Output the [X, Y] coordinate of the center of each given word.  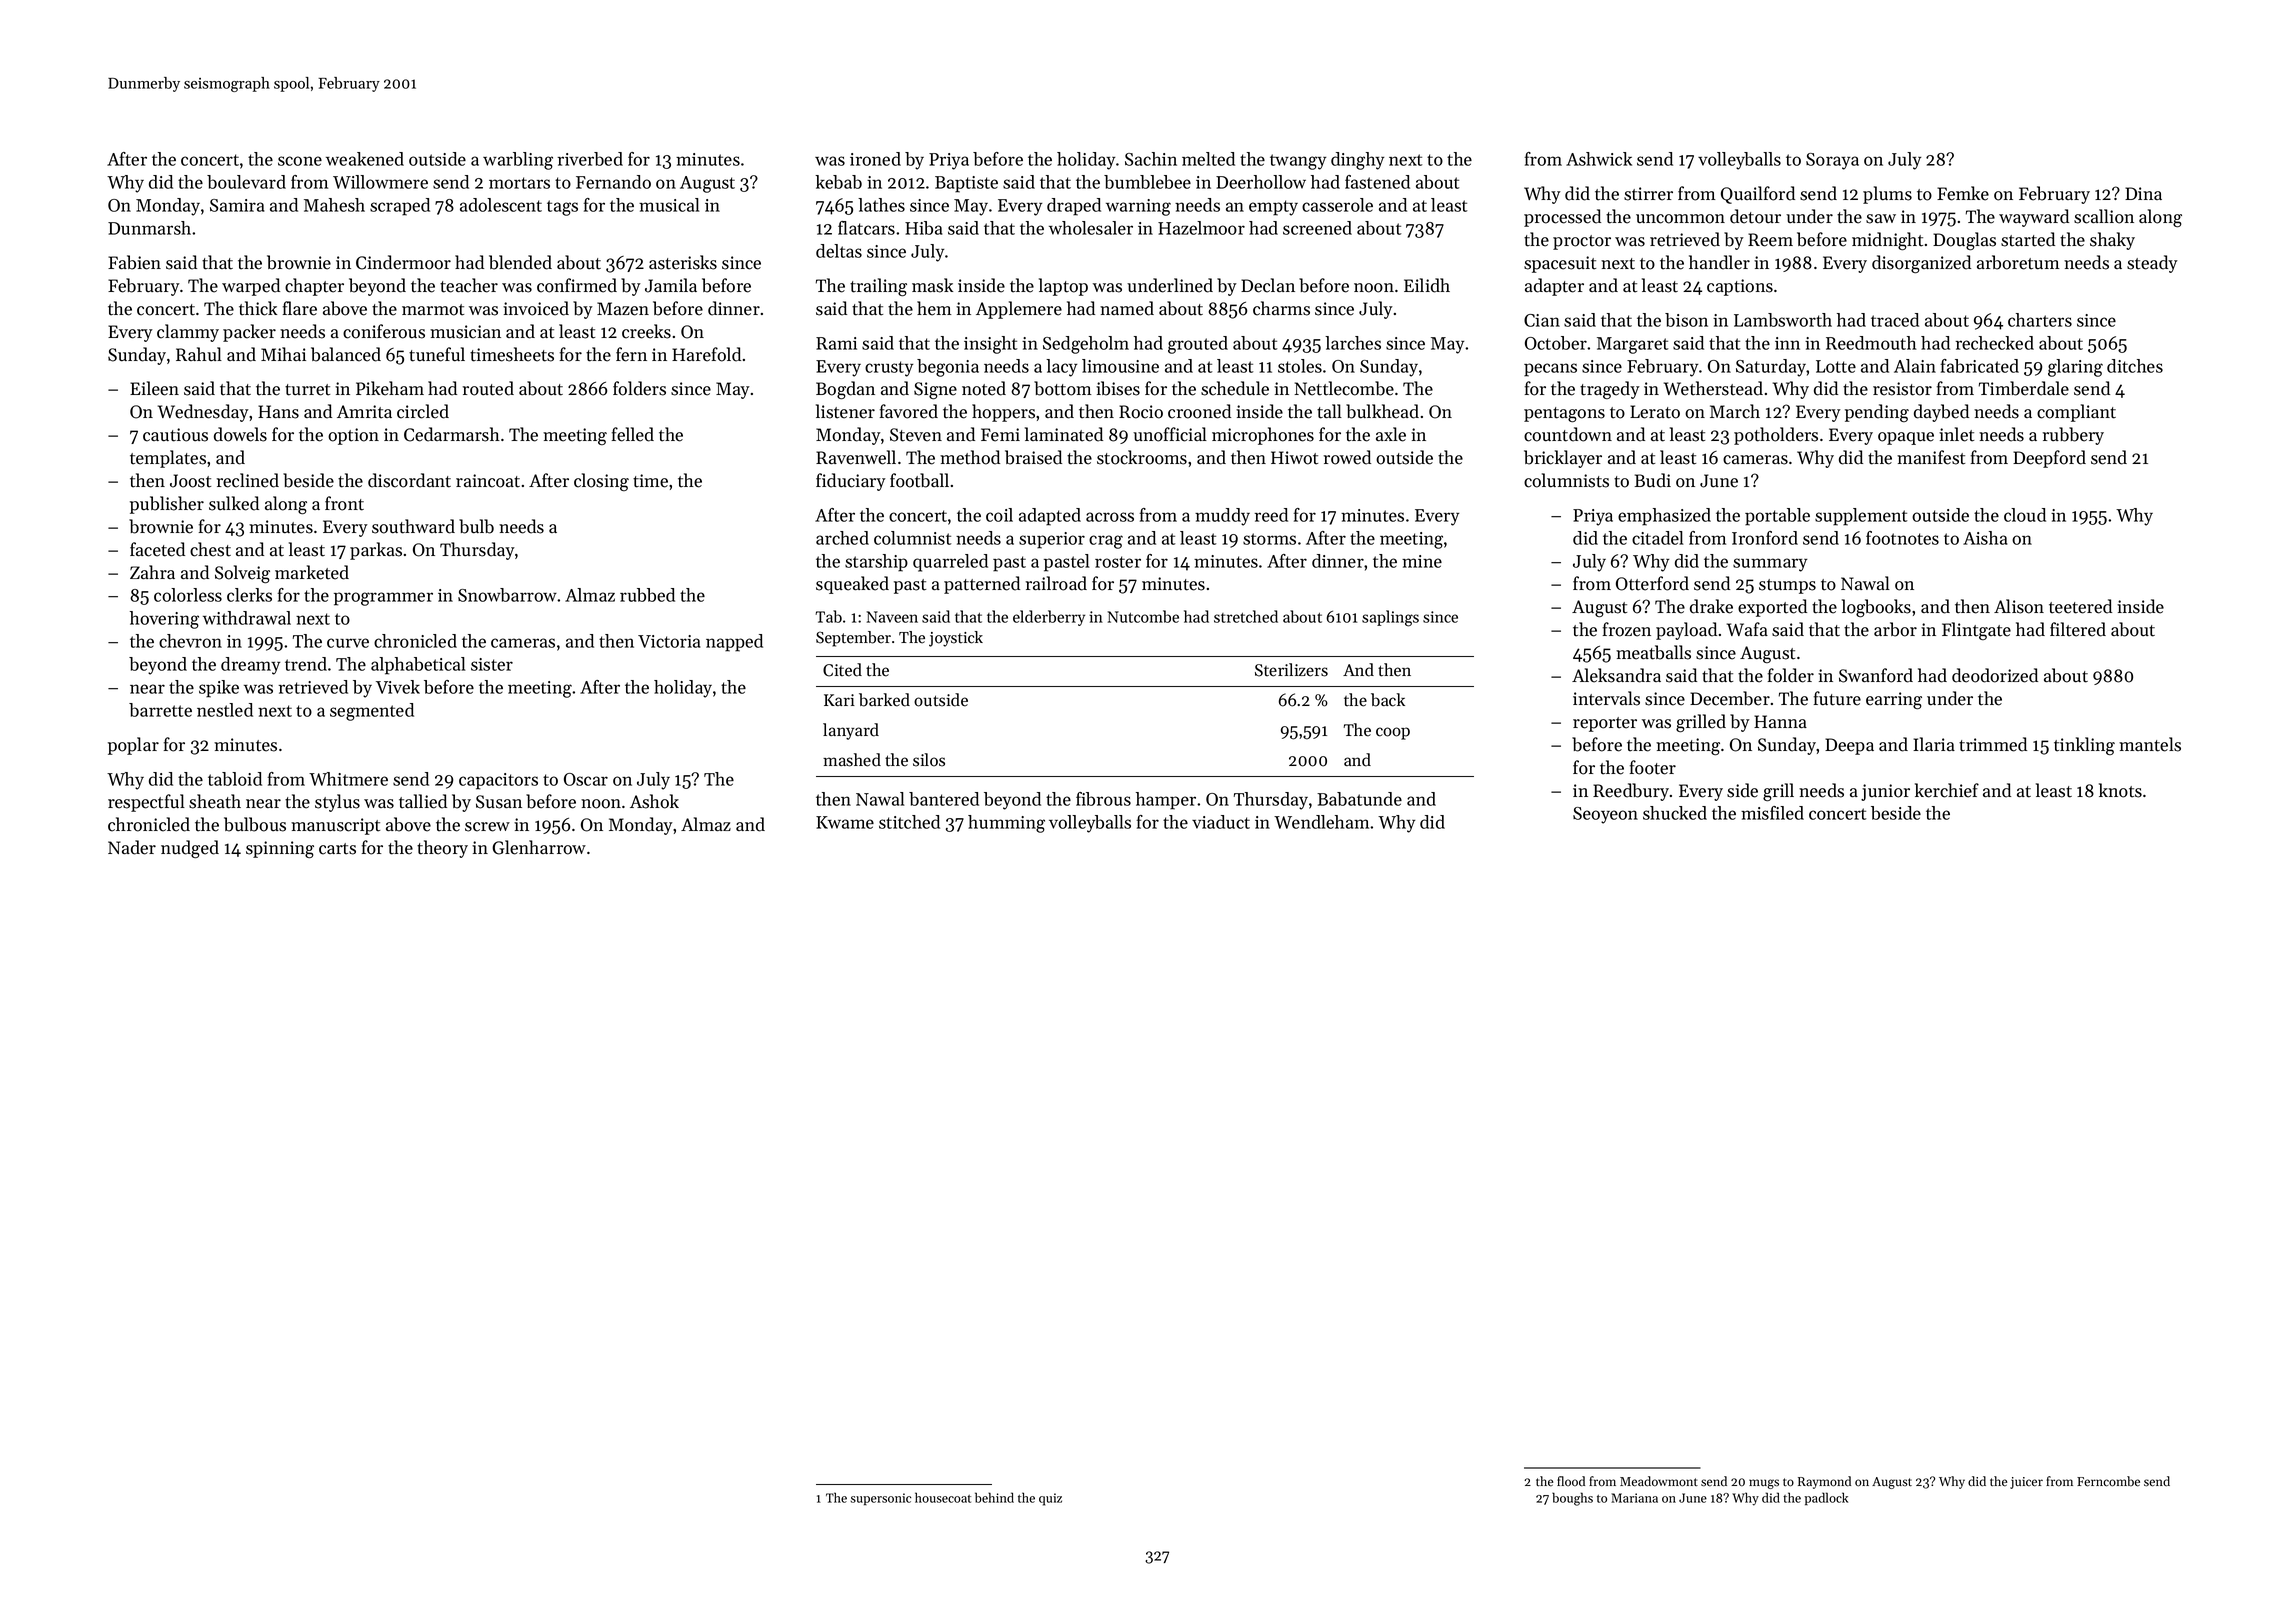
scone [300, 161]
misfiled [1772, 813]
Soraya [1832, 161]
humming [1006, 824]
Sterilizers [1291, 670]
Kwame [845, 822]
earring [1894, 701]
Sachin [1151, 159]
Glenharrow [539, 847]
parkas [376, 551]
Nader [132, 847]
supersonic [881, 1499]
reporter [1605, 724]
